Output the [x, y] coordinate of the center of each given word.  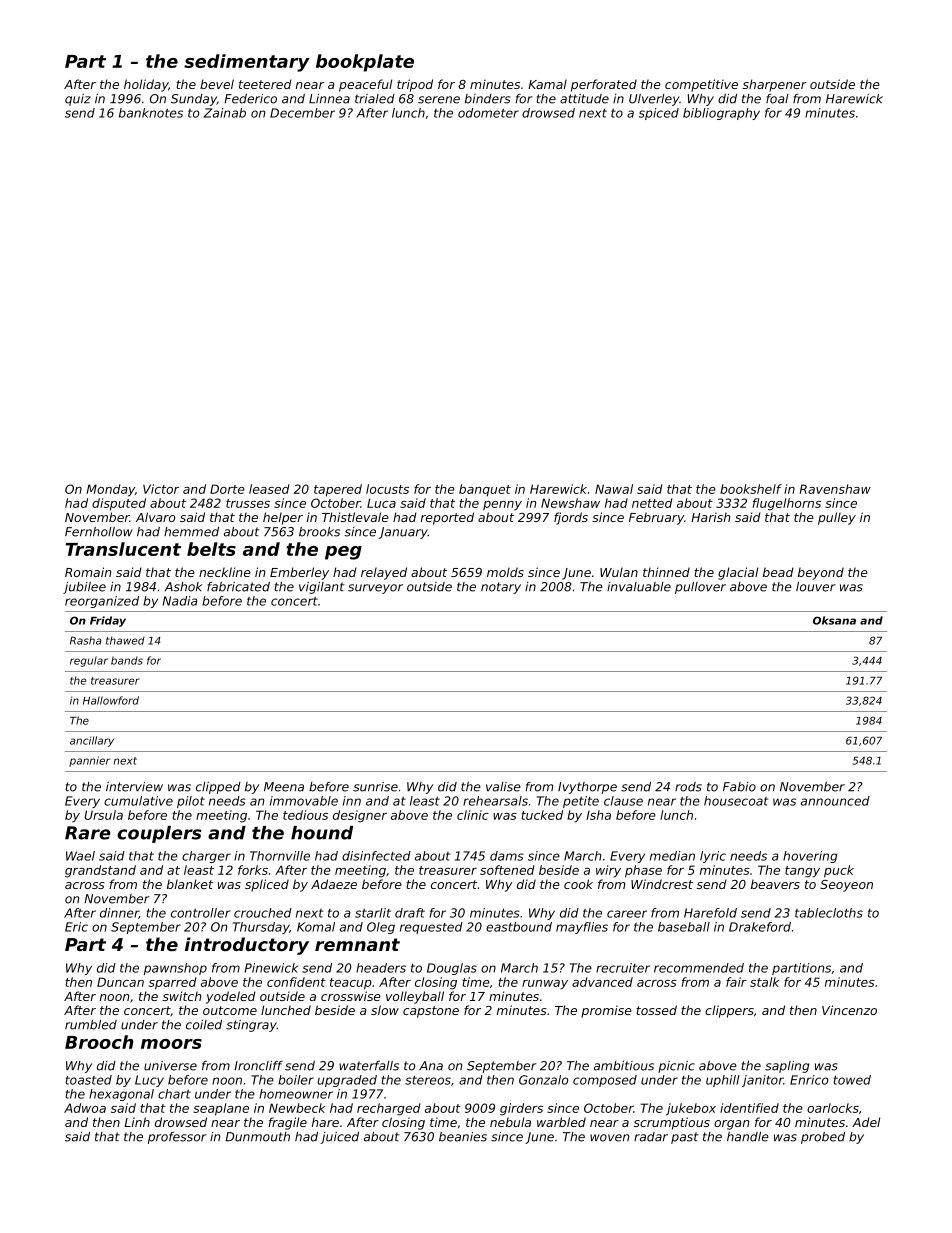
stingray [251, 1026]
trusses [248, 503]
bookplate [365, 63]
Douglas [452, 969]
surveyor [375, 589]
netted [652, 503]
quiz [78, 100]
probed [823, 1138]
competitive [701, 85]
